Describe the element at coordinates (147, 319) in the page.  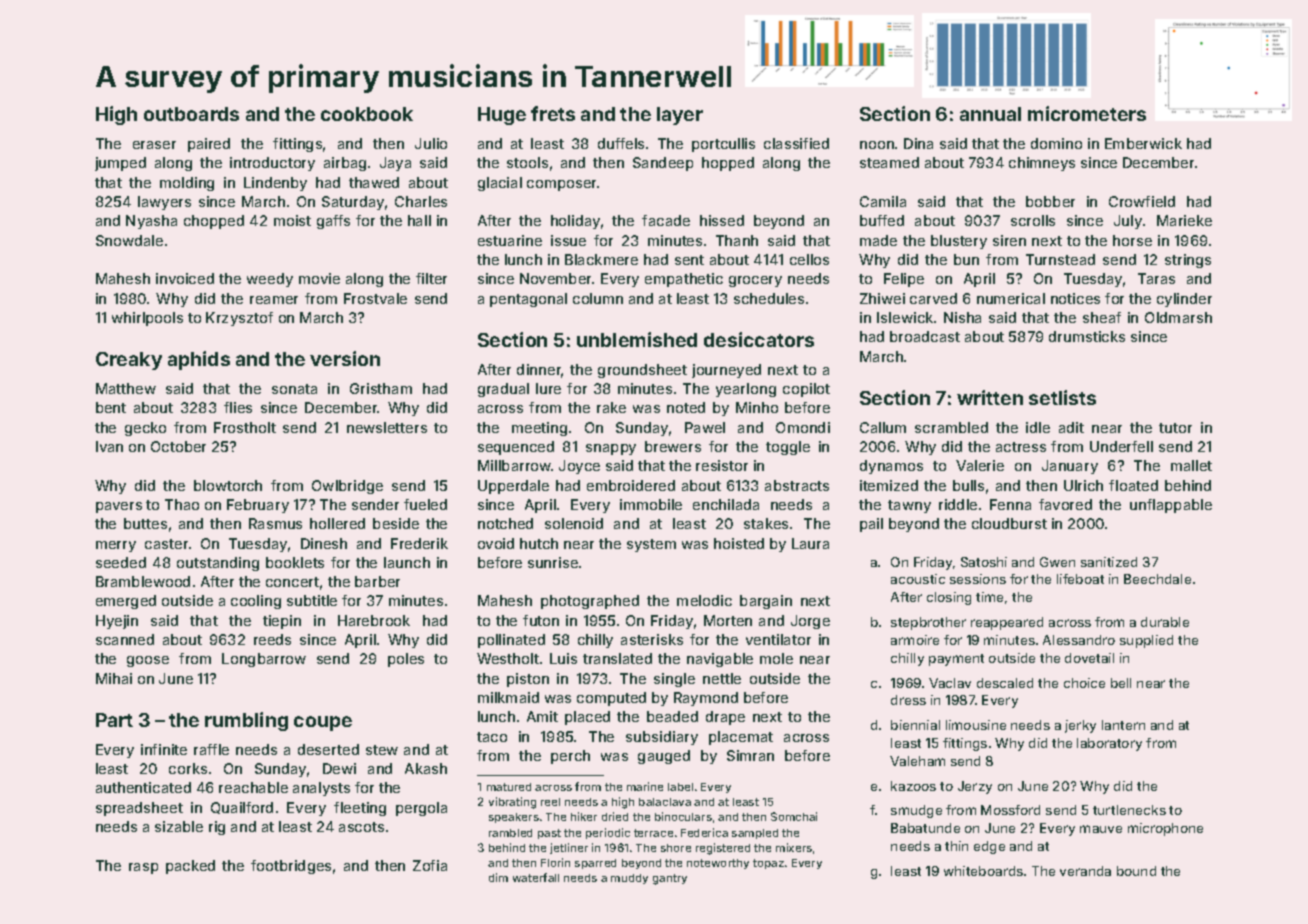
I see `whirlpools` at that location.
